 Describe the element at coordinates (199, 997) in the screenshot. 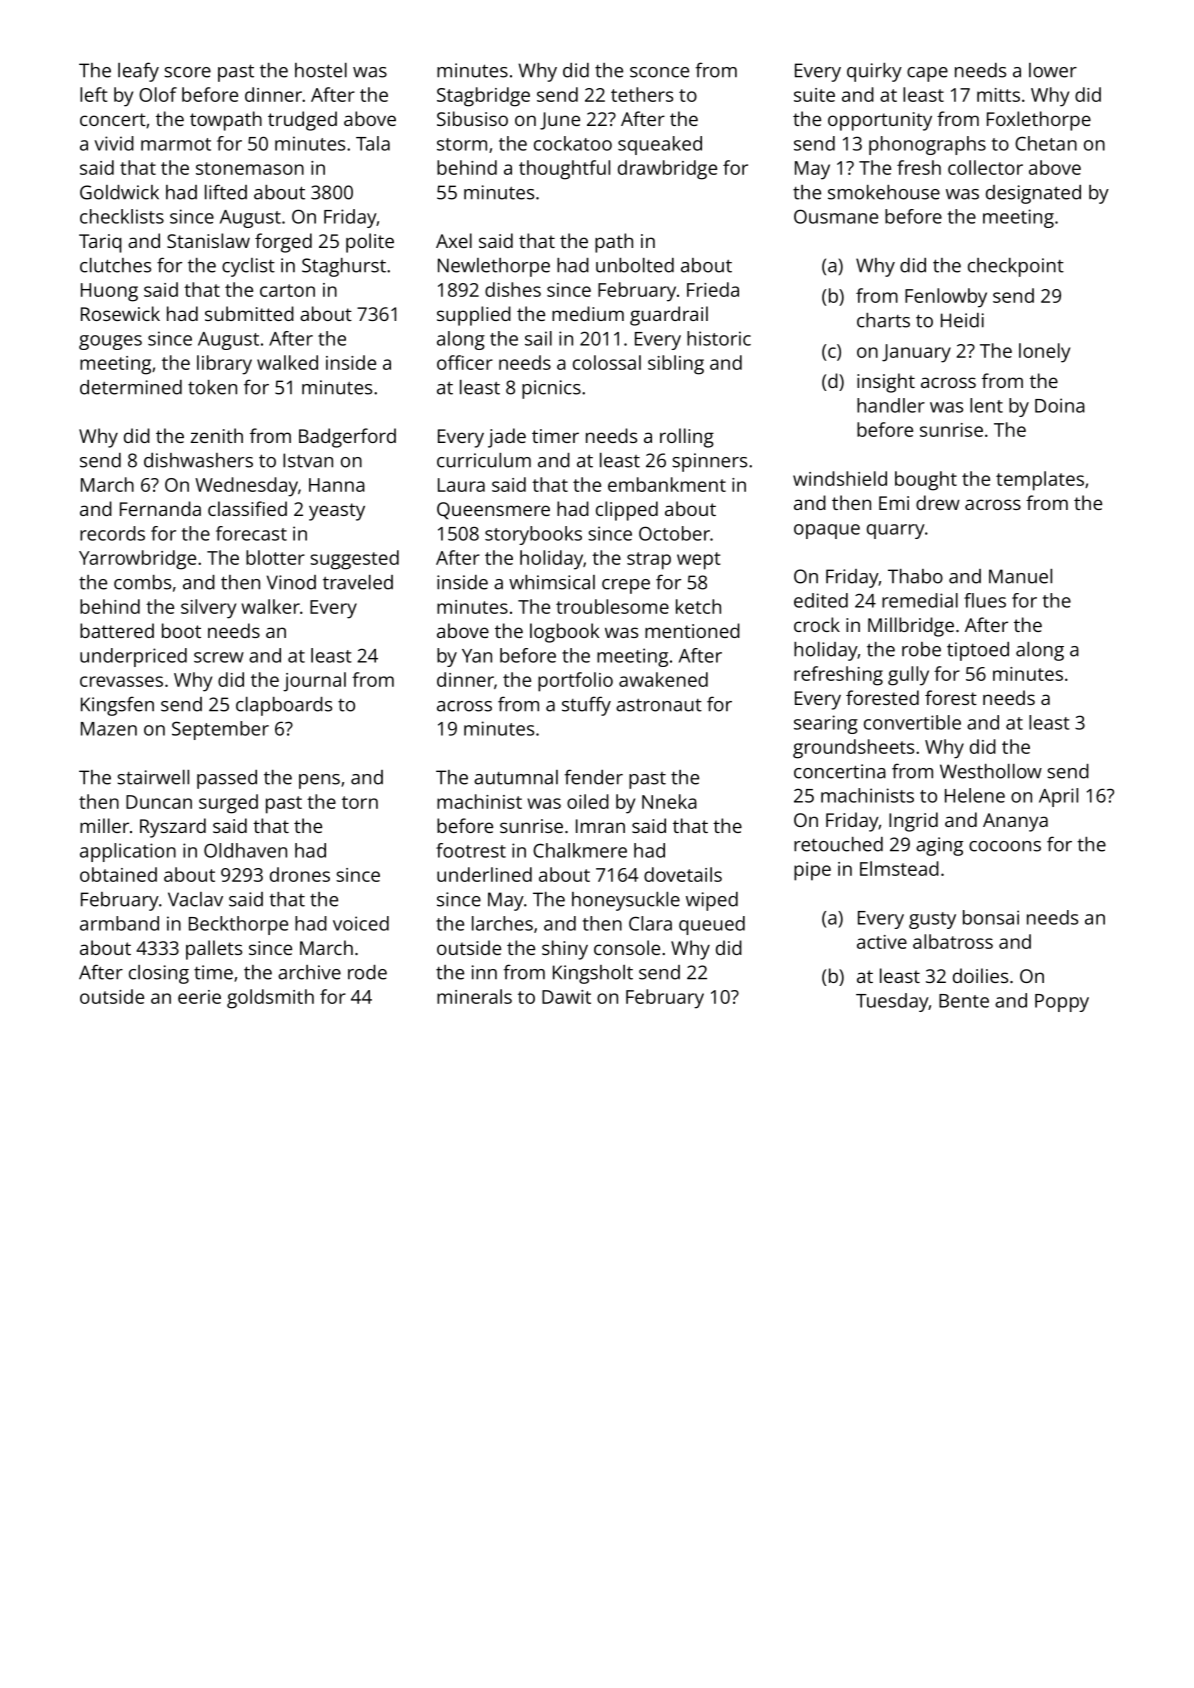

I see `eerie` at that location.
